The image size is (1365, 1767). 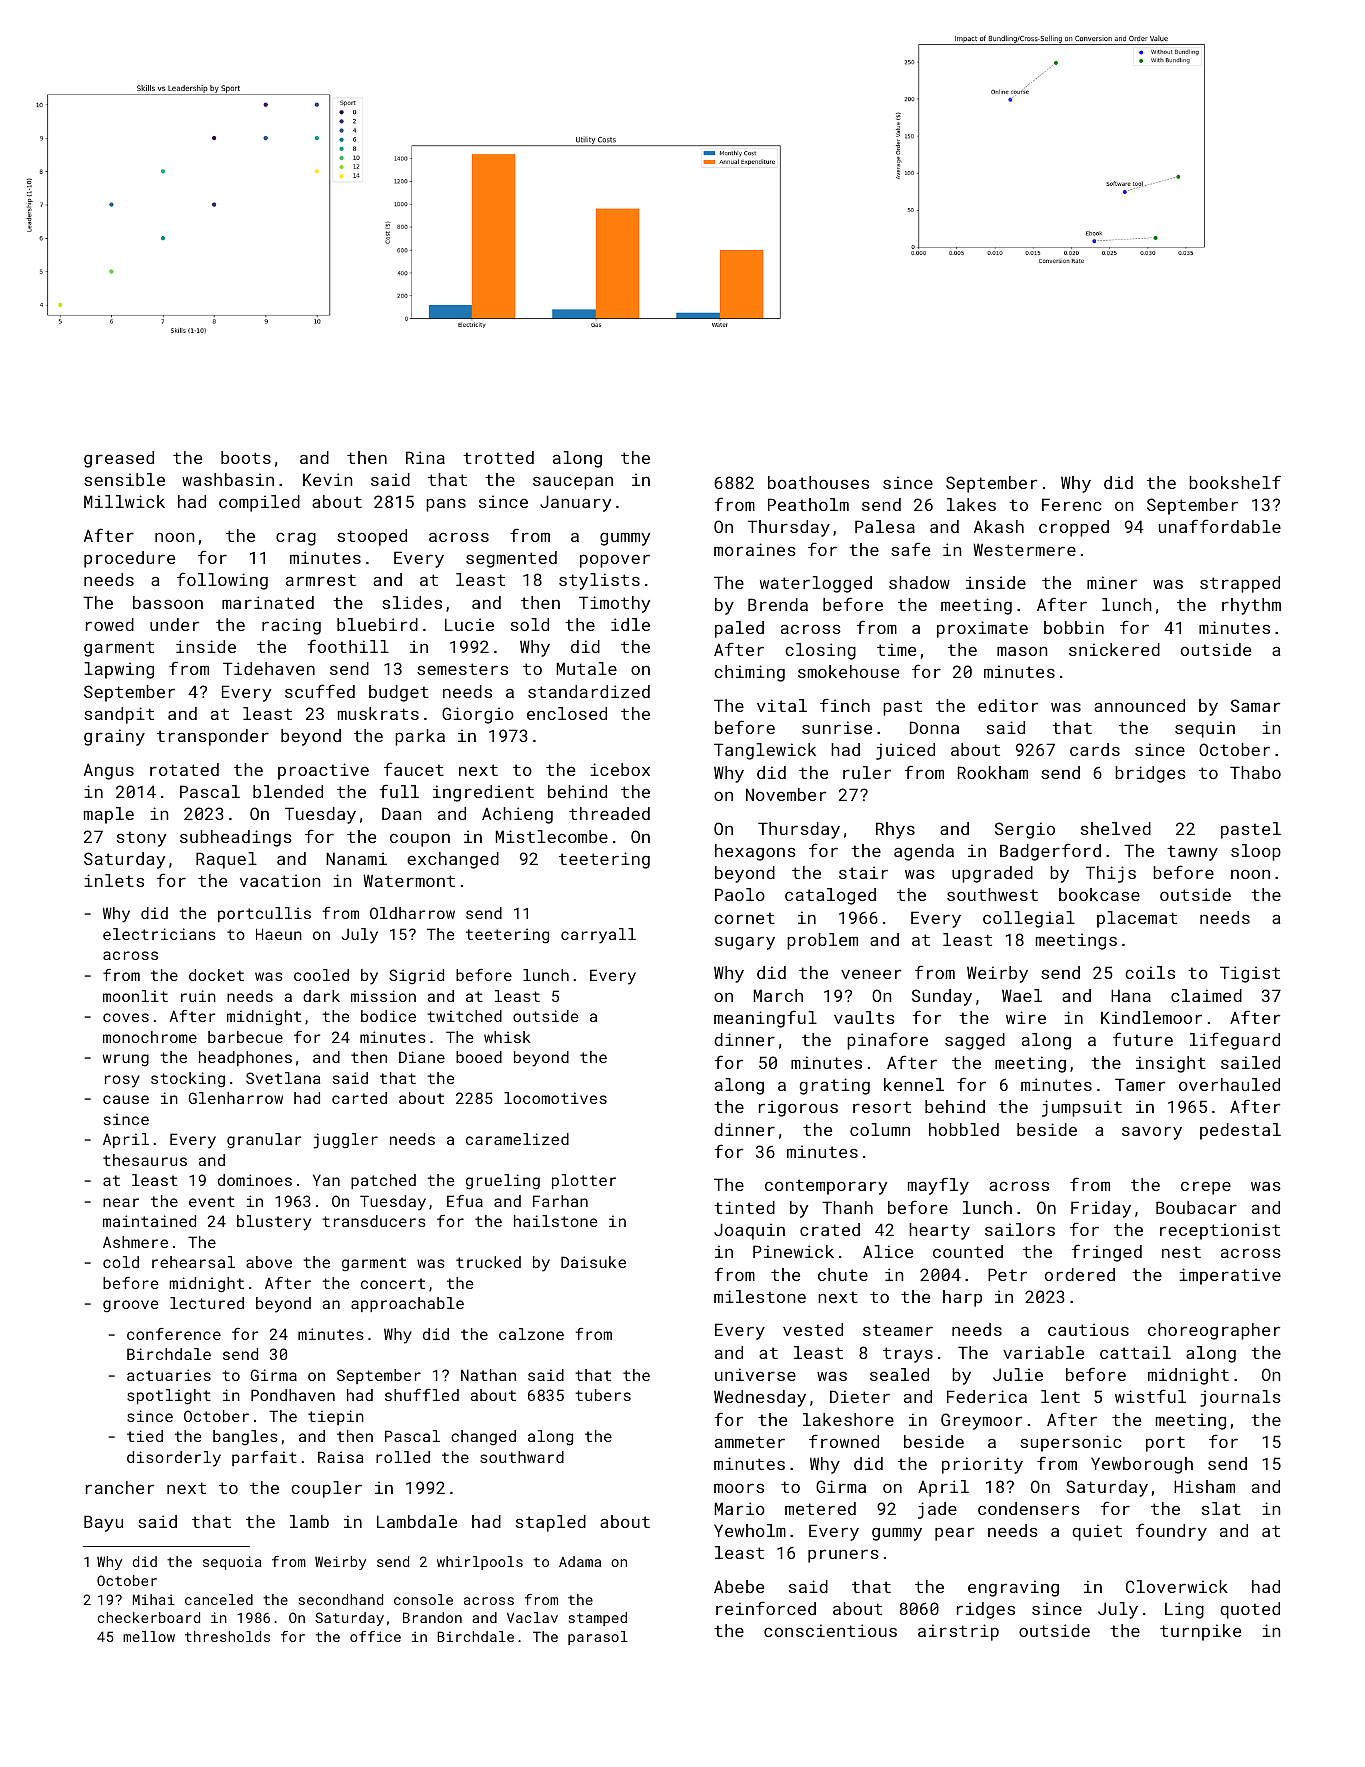 What do you see at coordinates (264, 1141) in the screenshot?
I see `granular` at bounding box center [264, 1141].
